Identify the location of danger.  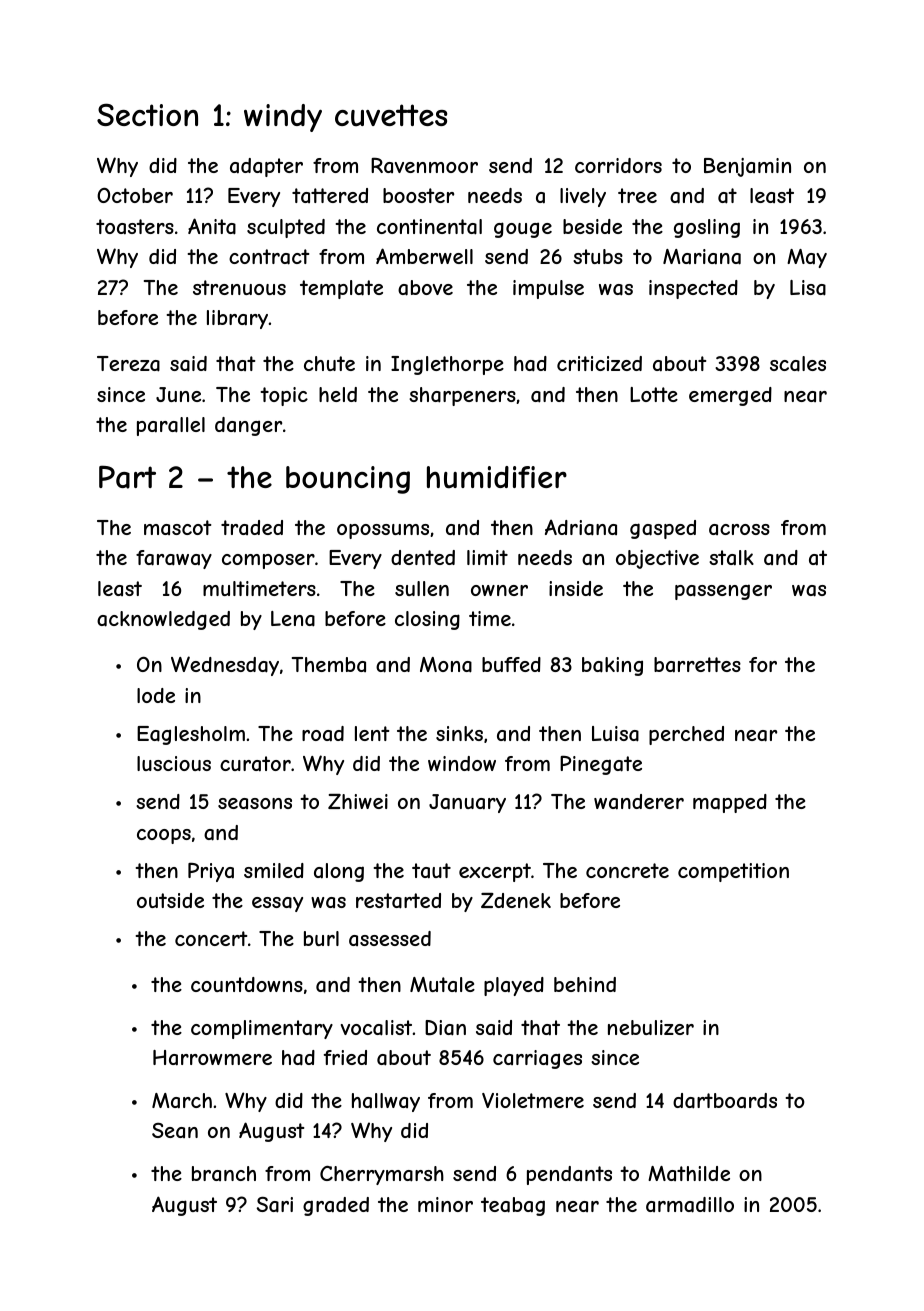
(248, 426).
